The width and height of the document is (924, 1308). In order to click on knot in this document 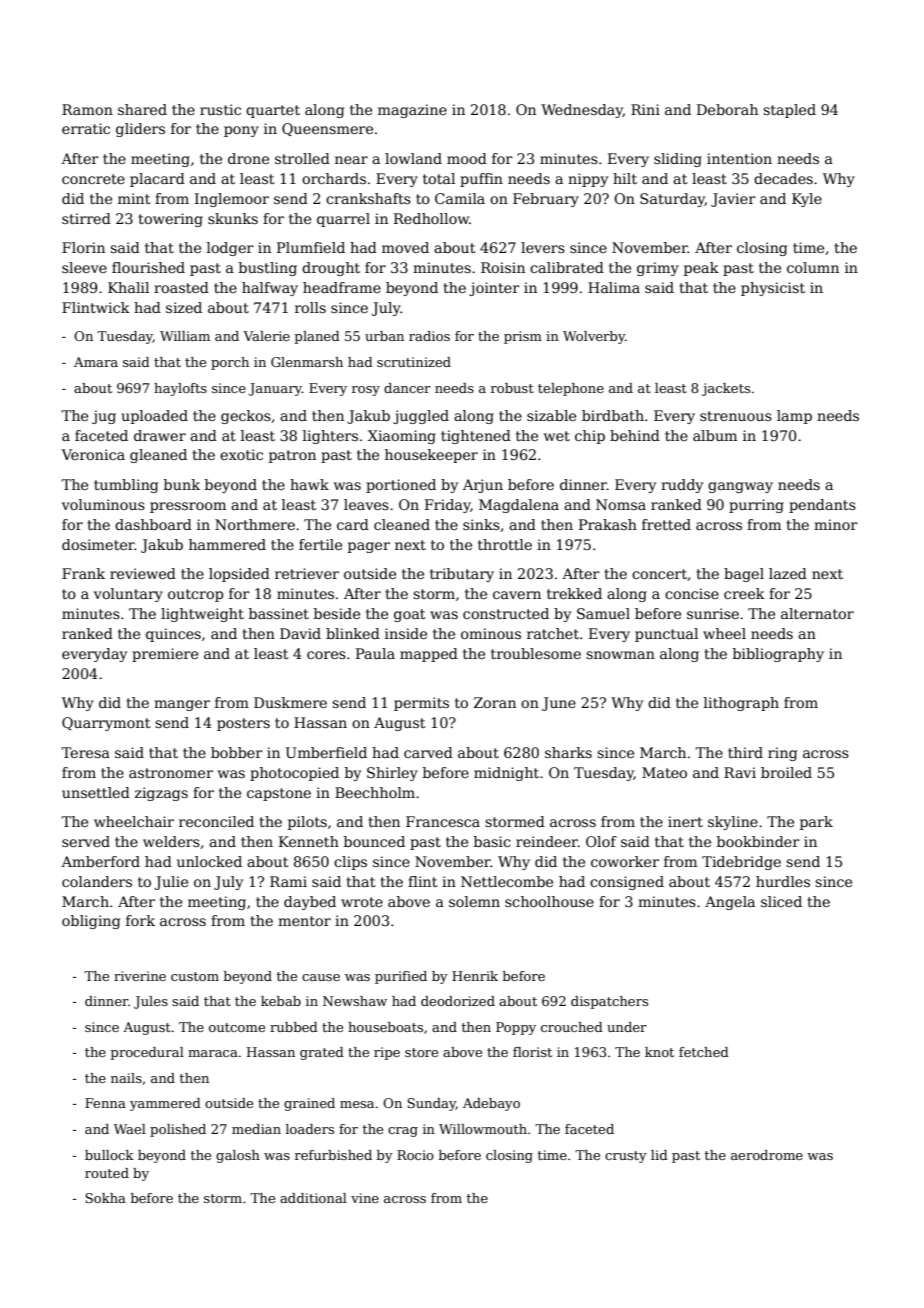, I will do `click(659, 1052)`.
